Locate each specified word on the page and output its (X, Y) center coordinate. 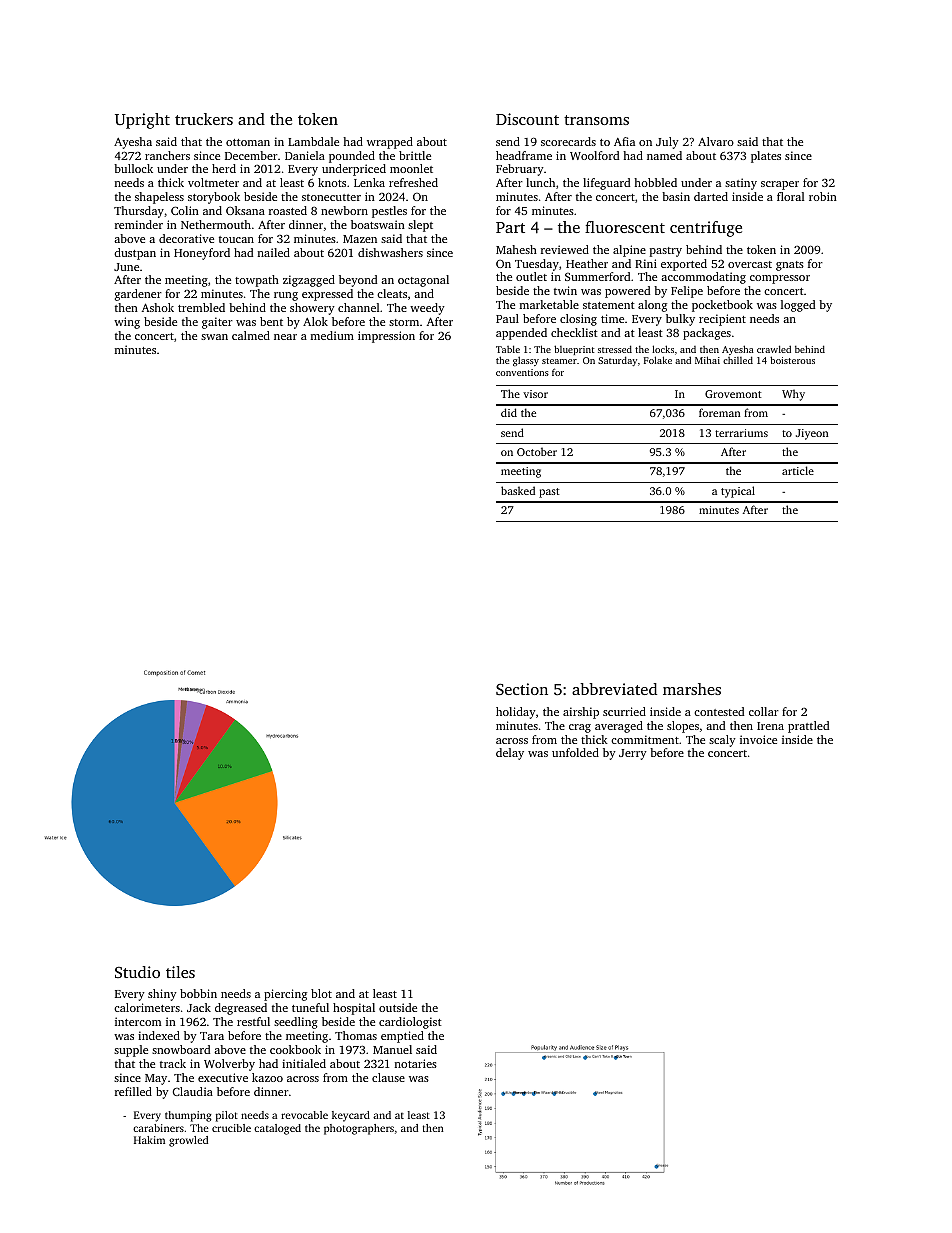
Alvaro (716, 141)
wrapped (390, 143)
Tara (212, 1036)
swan (214, 337)
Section (522, 689)
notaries (416, 1063)
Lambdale (313, 141)
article (798, 470)
